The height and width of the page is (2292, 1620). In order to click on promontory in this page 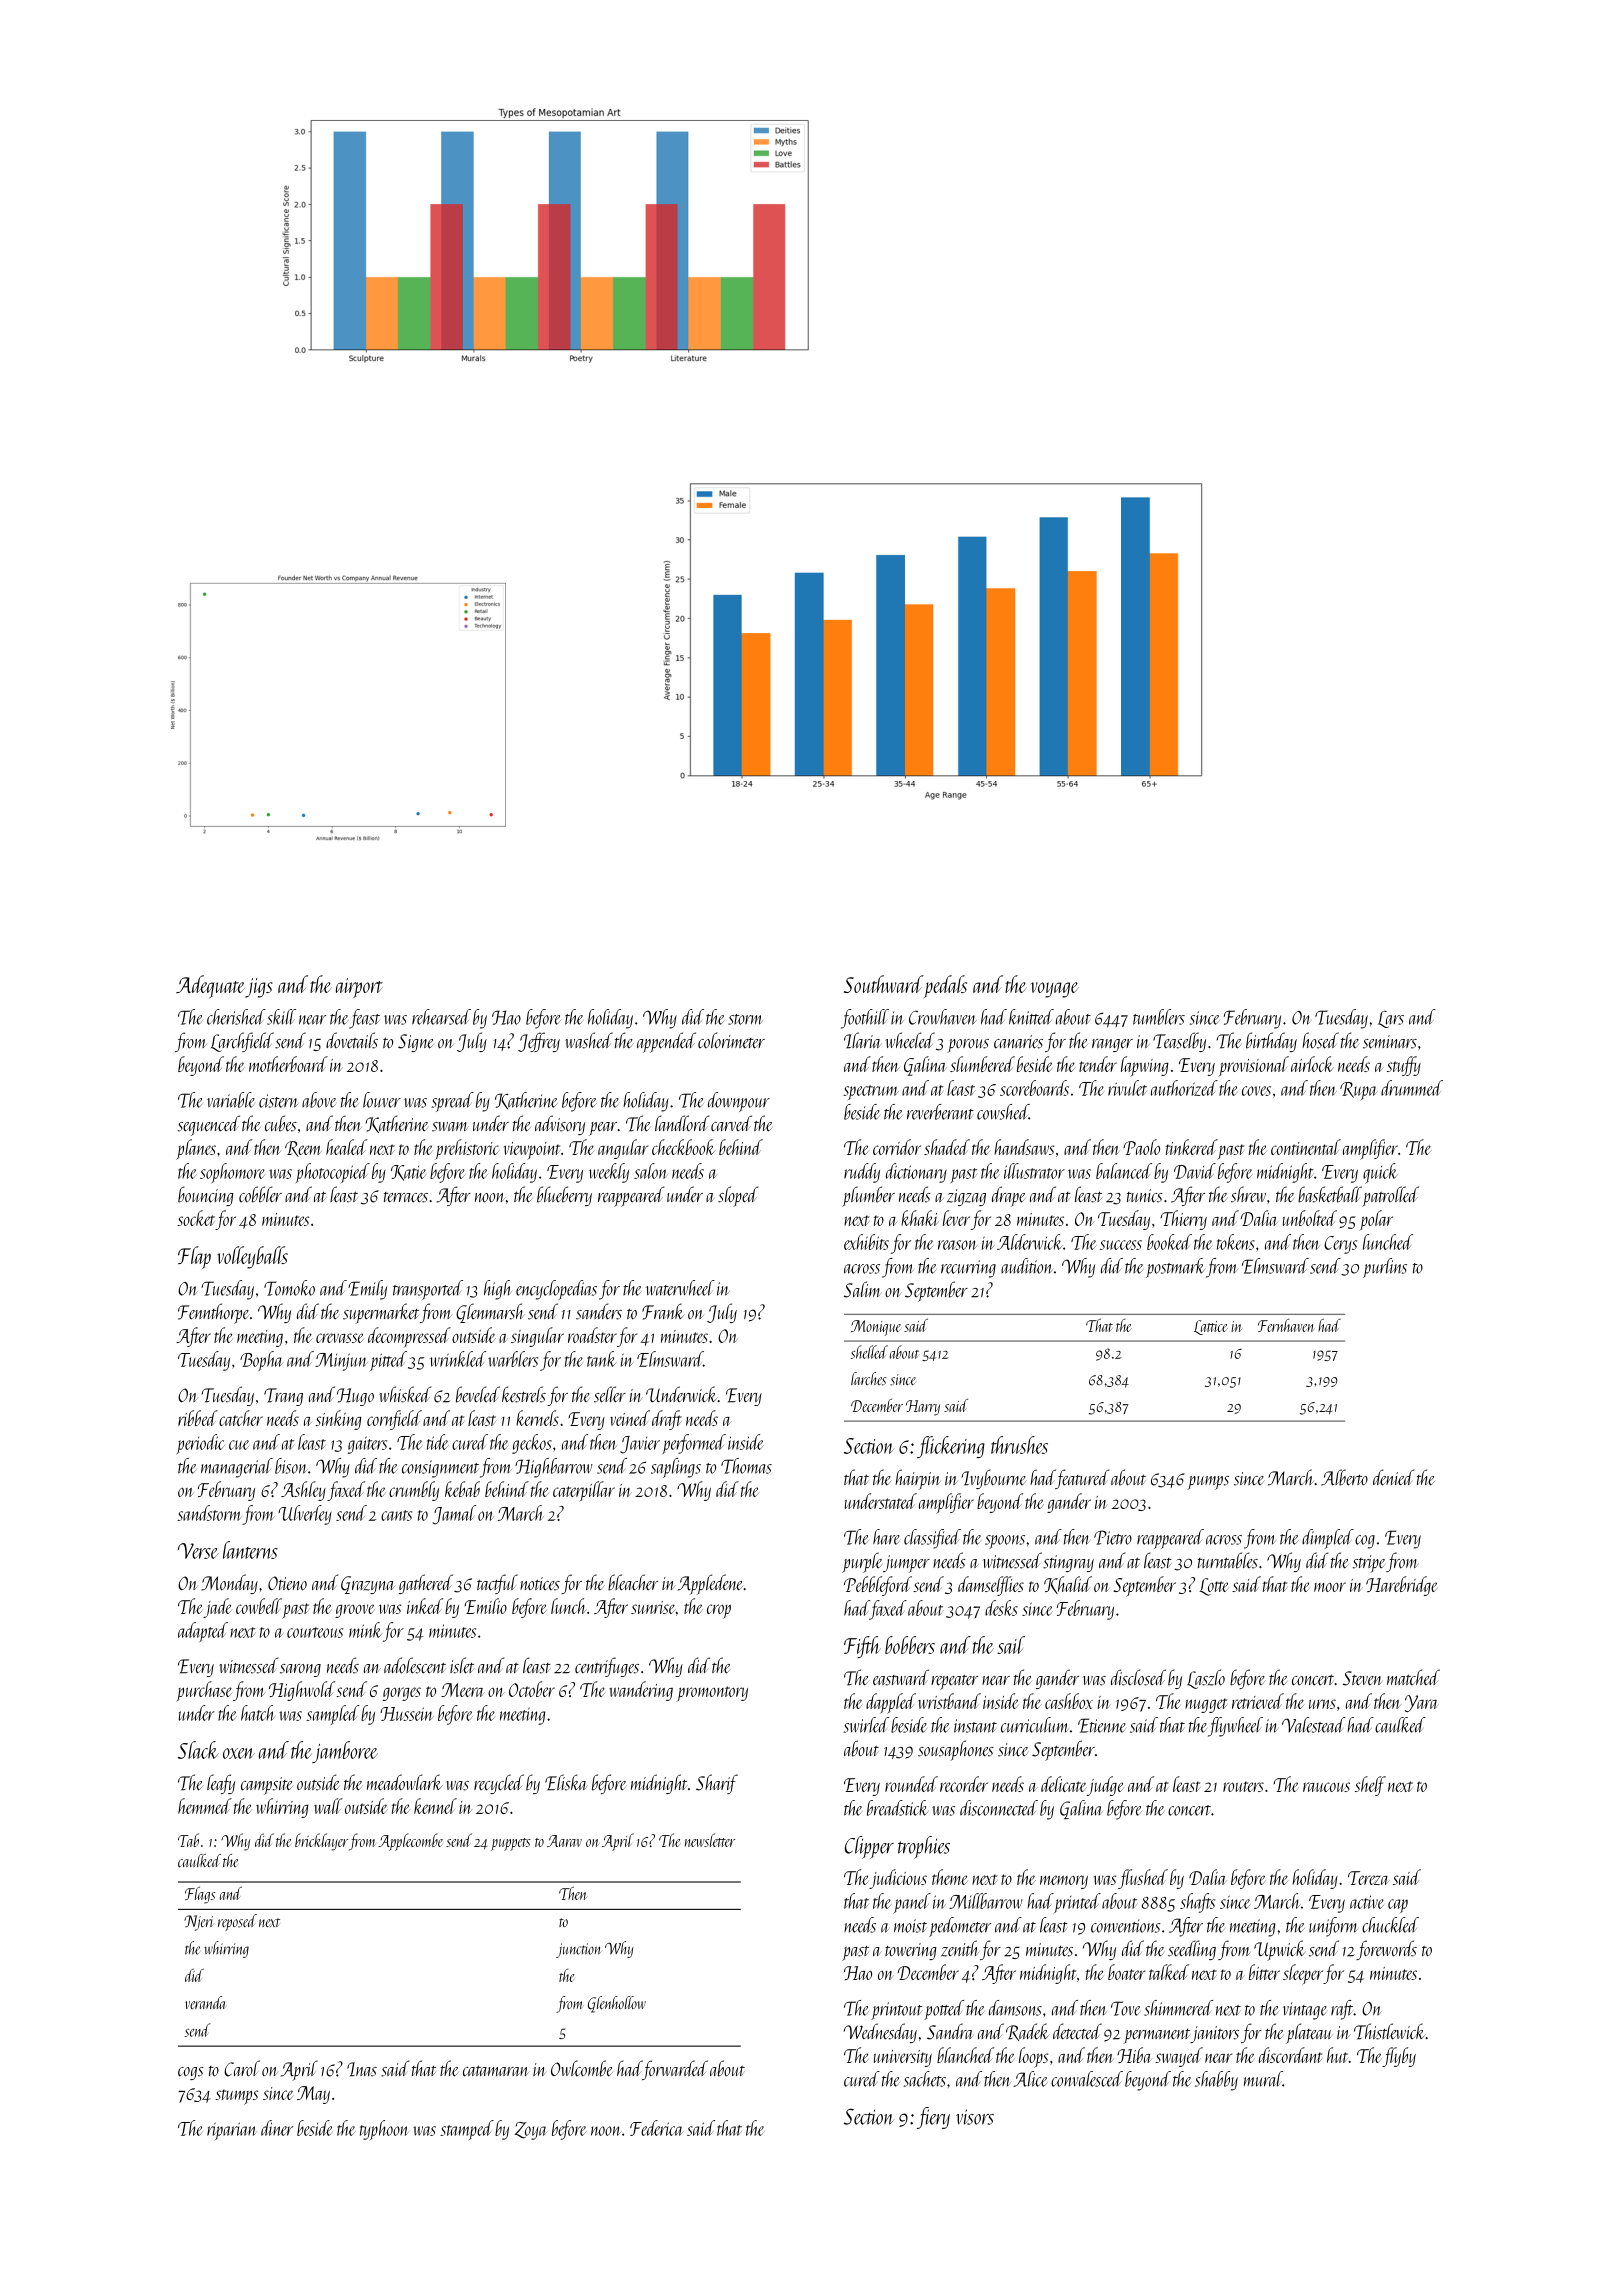, I will do `click(712, 1693)`.
